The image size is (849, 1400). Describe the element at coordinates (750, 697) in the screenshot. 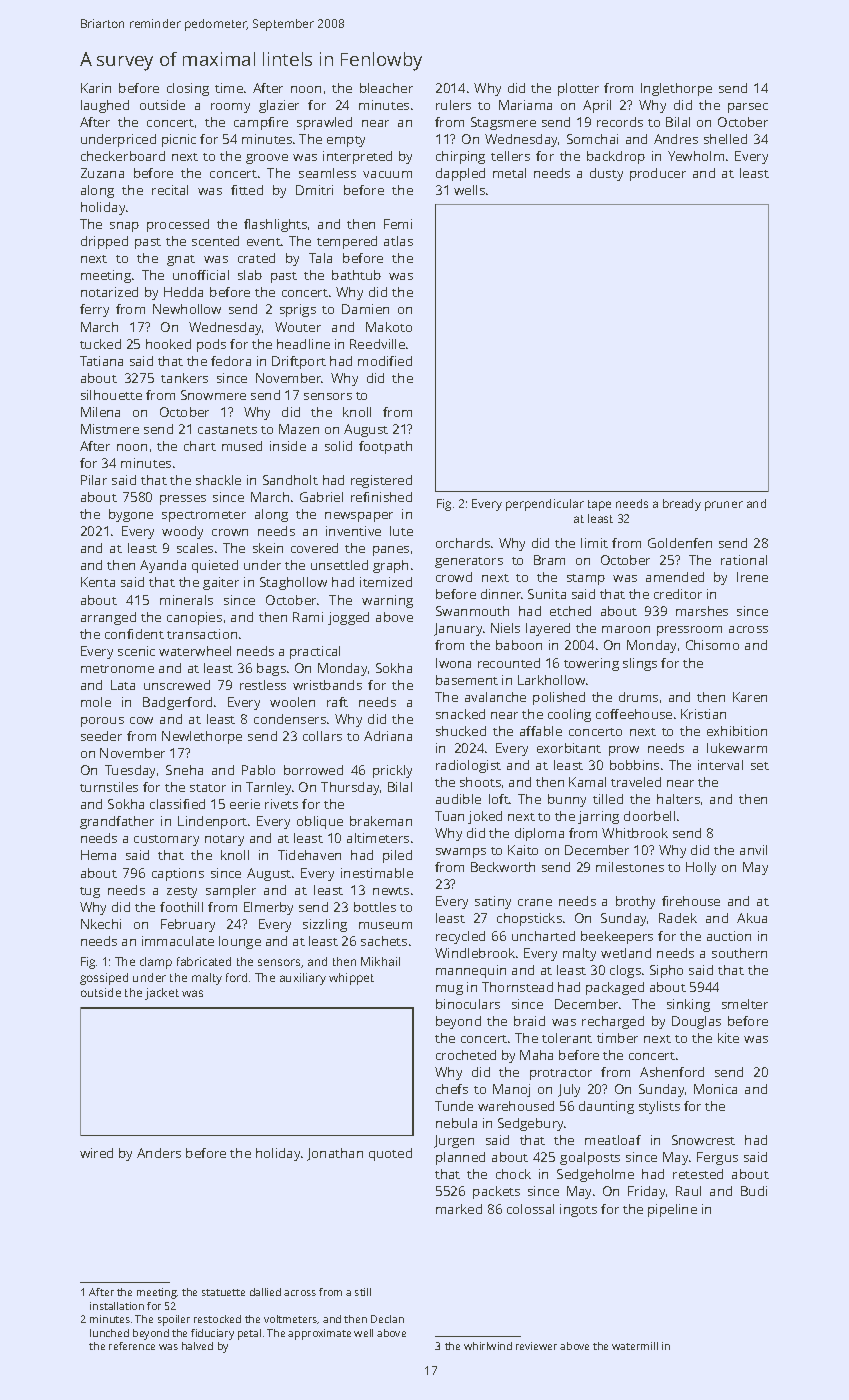

I see `Karen` at that location.
